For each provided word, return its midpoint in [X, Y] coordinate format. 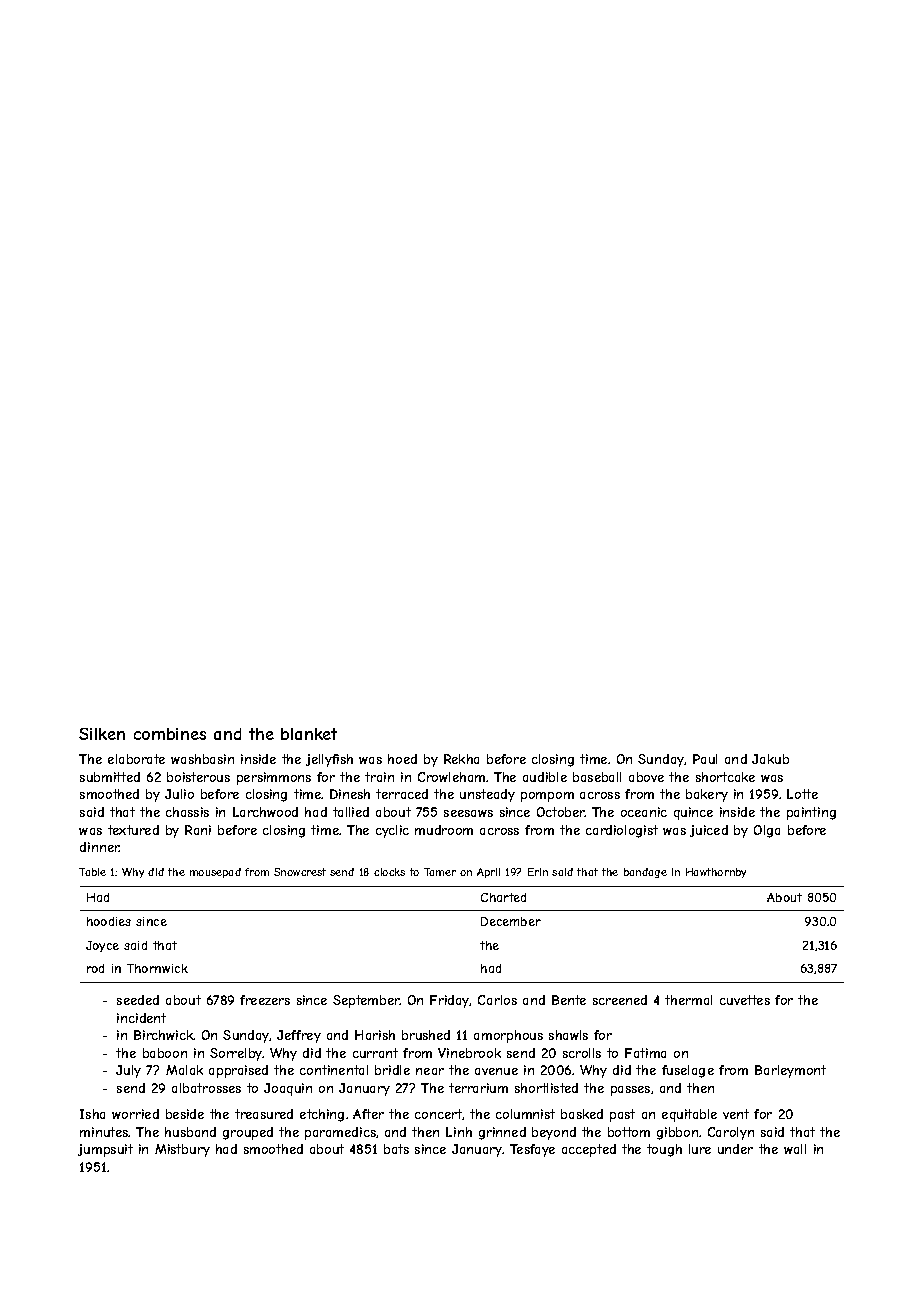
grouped [248, 1133]
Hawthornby [716, 873]
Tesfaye [532, 1150]
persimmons [274, 778]
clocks [389, 872]
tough [664, 1150]
